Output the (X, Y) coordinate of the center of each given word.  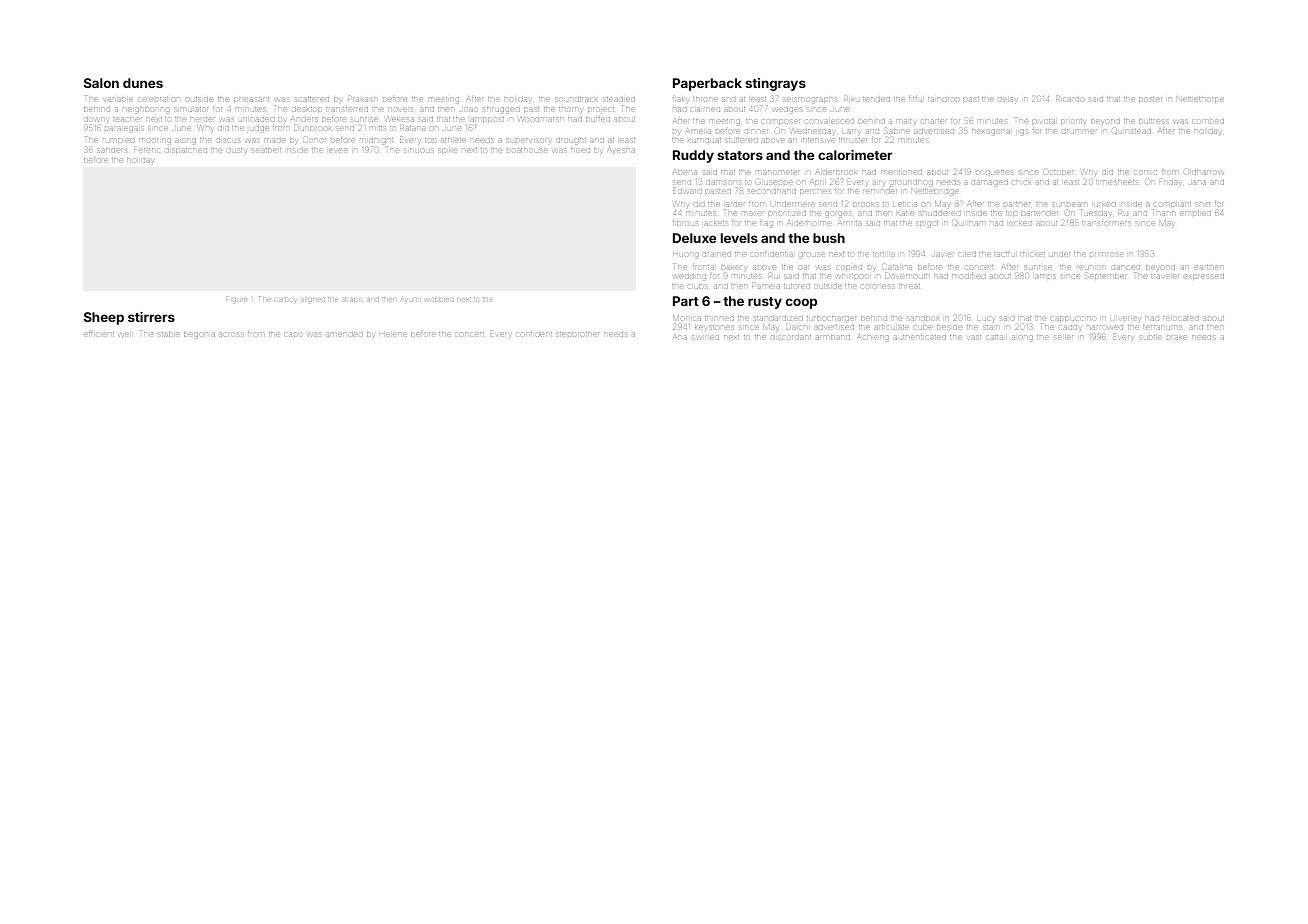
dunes (143, 83)
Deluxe (694, 238)
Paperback (707, 84)
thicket (1032, 254)
